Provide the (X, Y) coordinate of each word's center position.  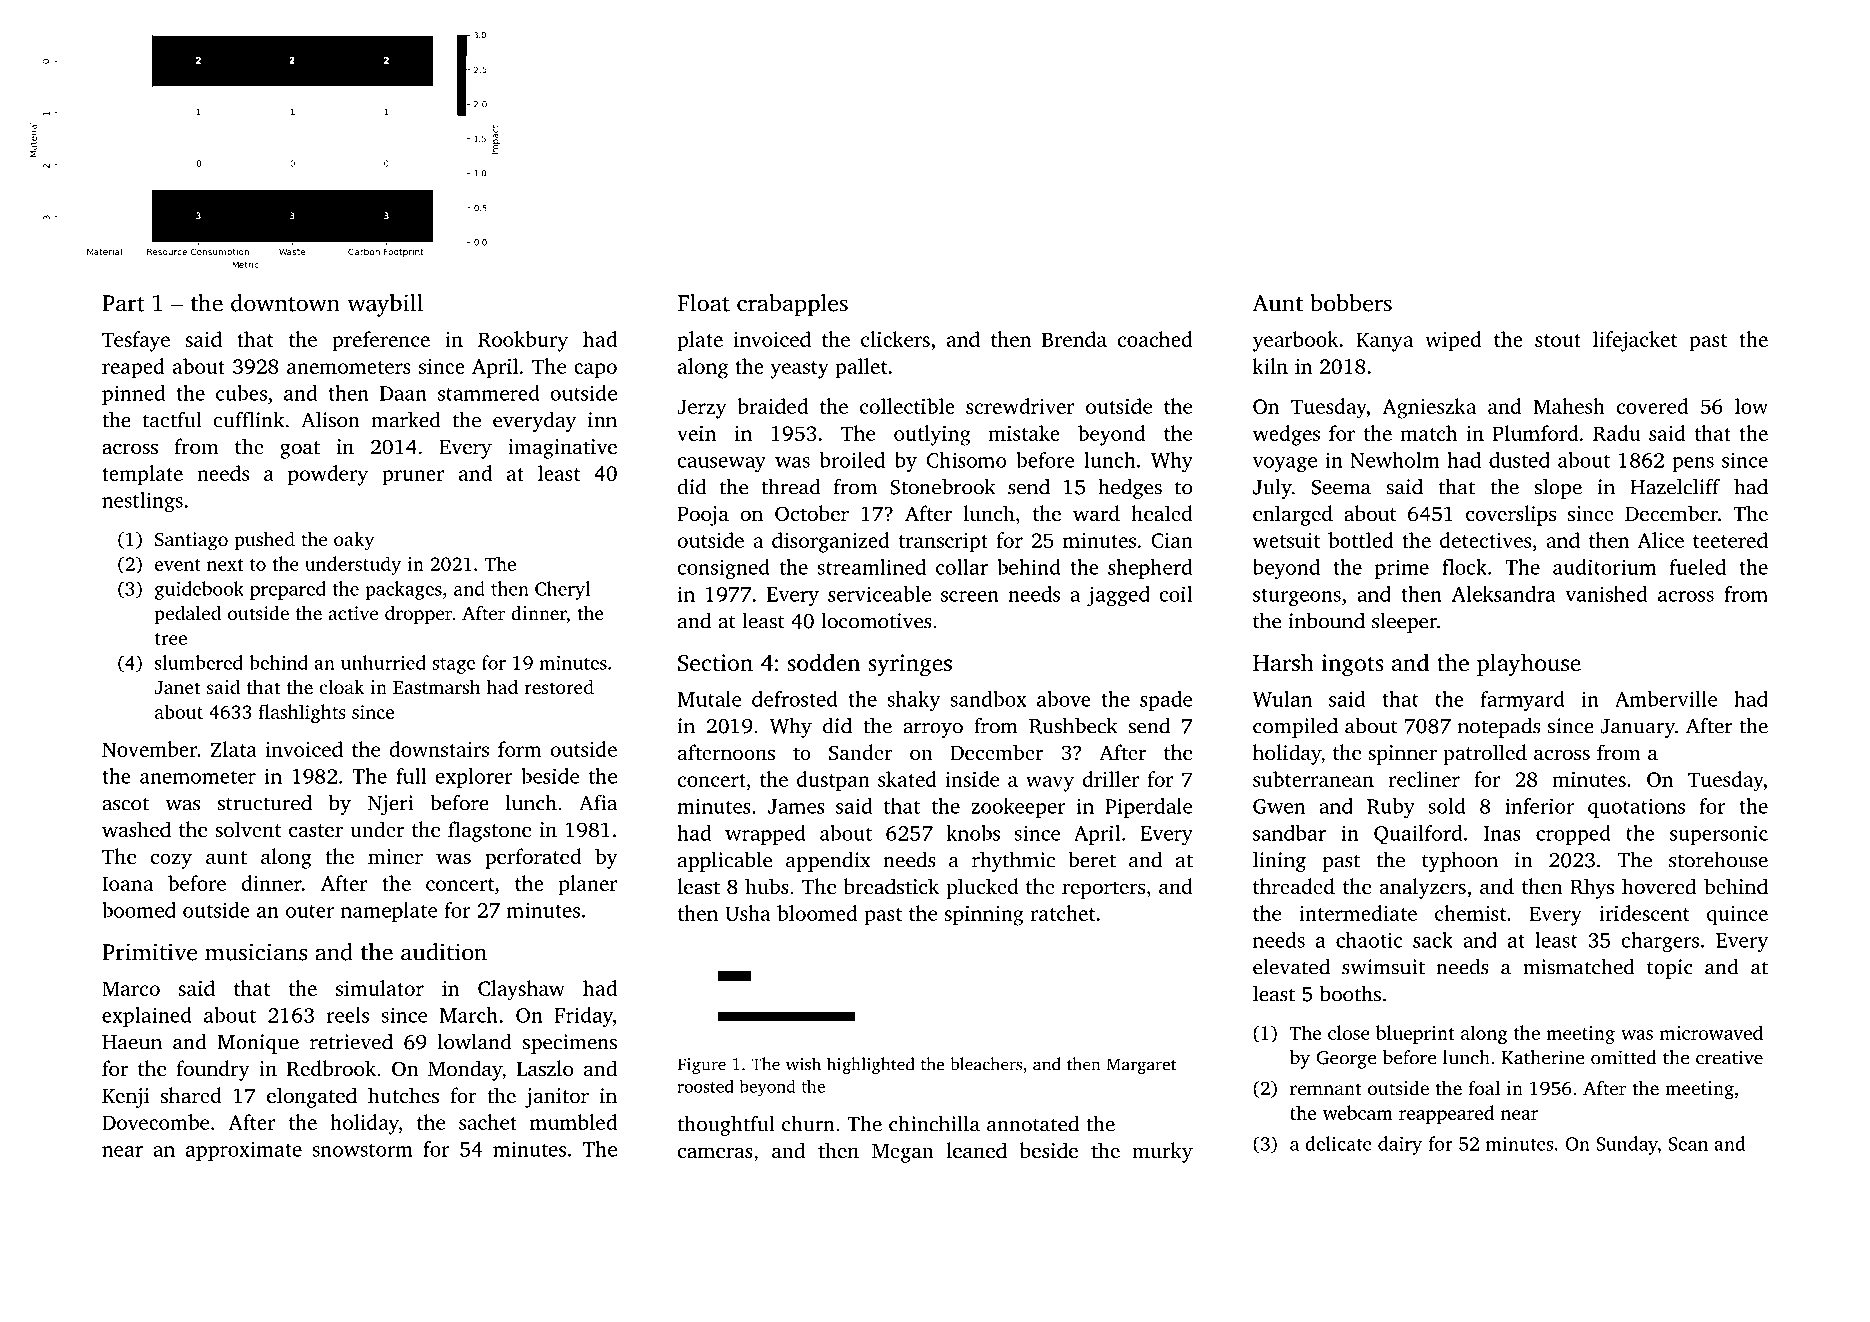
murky (1162, 1152)
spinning (984, 916)
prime (1402, 569)
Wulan (1282, 699)
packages (403, 590)
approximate (244, 1151)
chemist (1470, 913)
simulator (380, 988)
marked (406, 419)
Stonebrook (943, 486)
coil (1175, 594)
